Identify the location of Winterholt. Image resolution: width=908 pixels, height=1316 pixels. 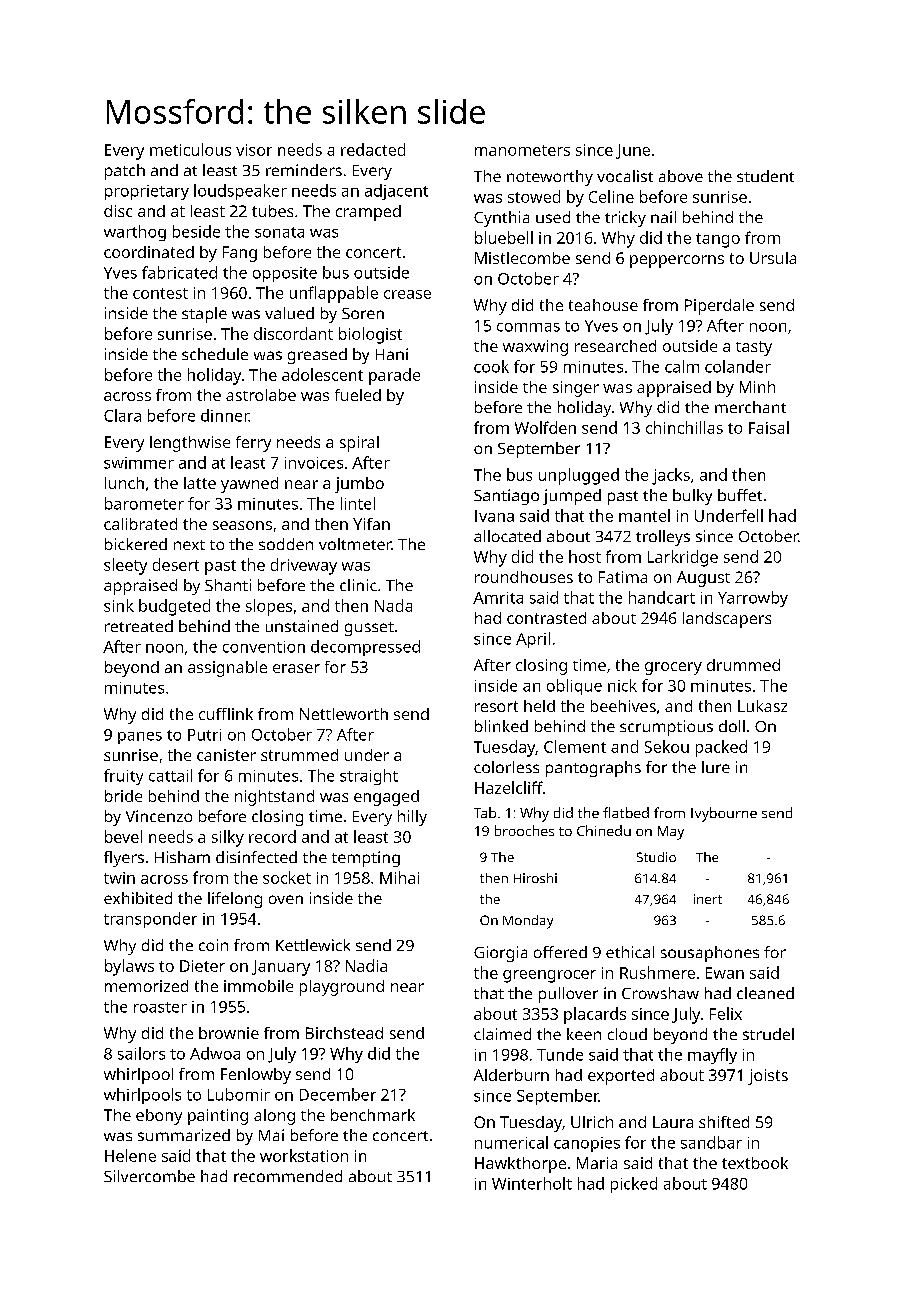
(532, 1183).
